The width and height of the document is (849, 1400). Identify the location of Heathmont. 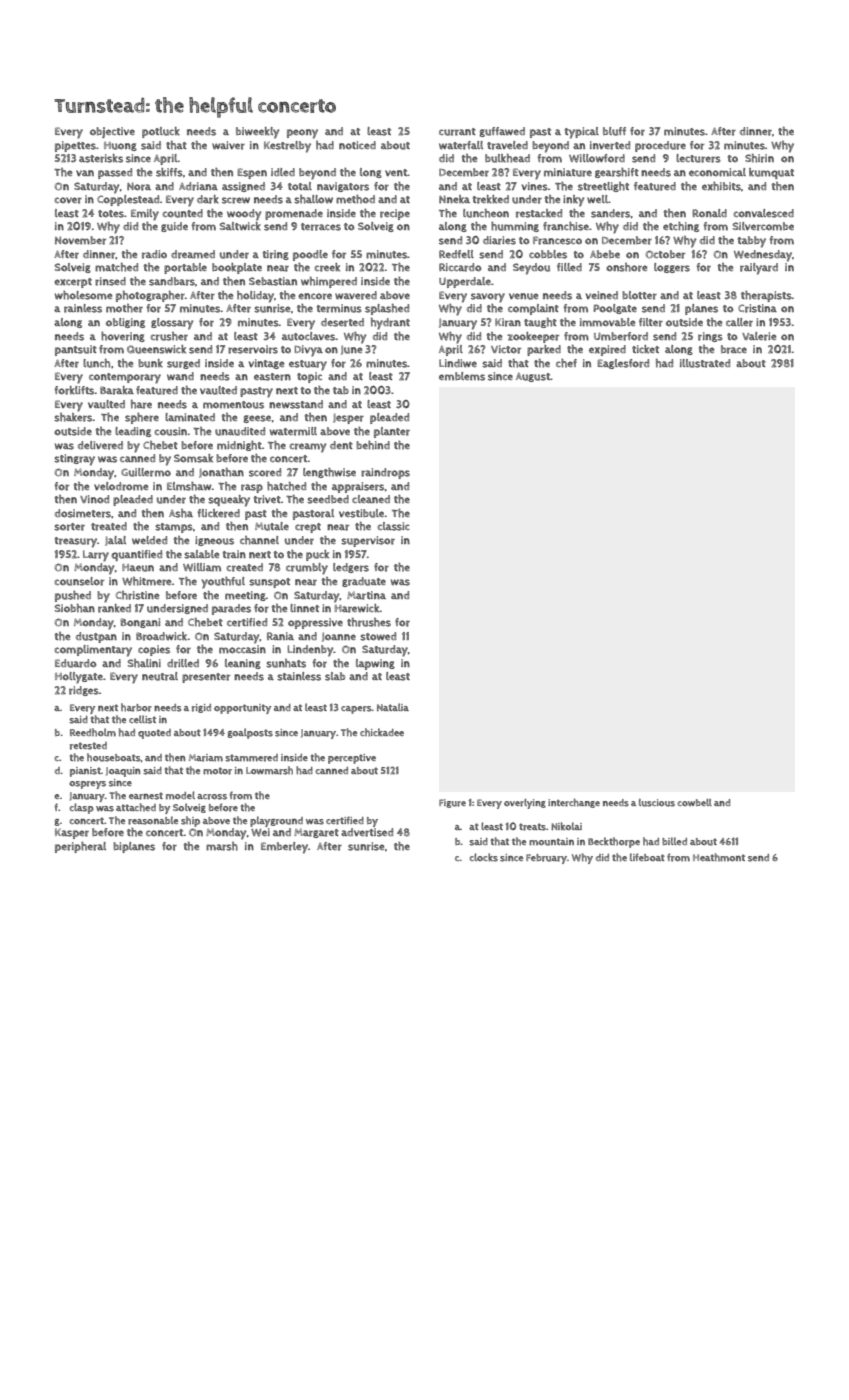
(719, 857).
